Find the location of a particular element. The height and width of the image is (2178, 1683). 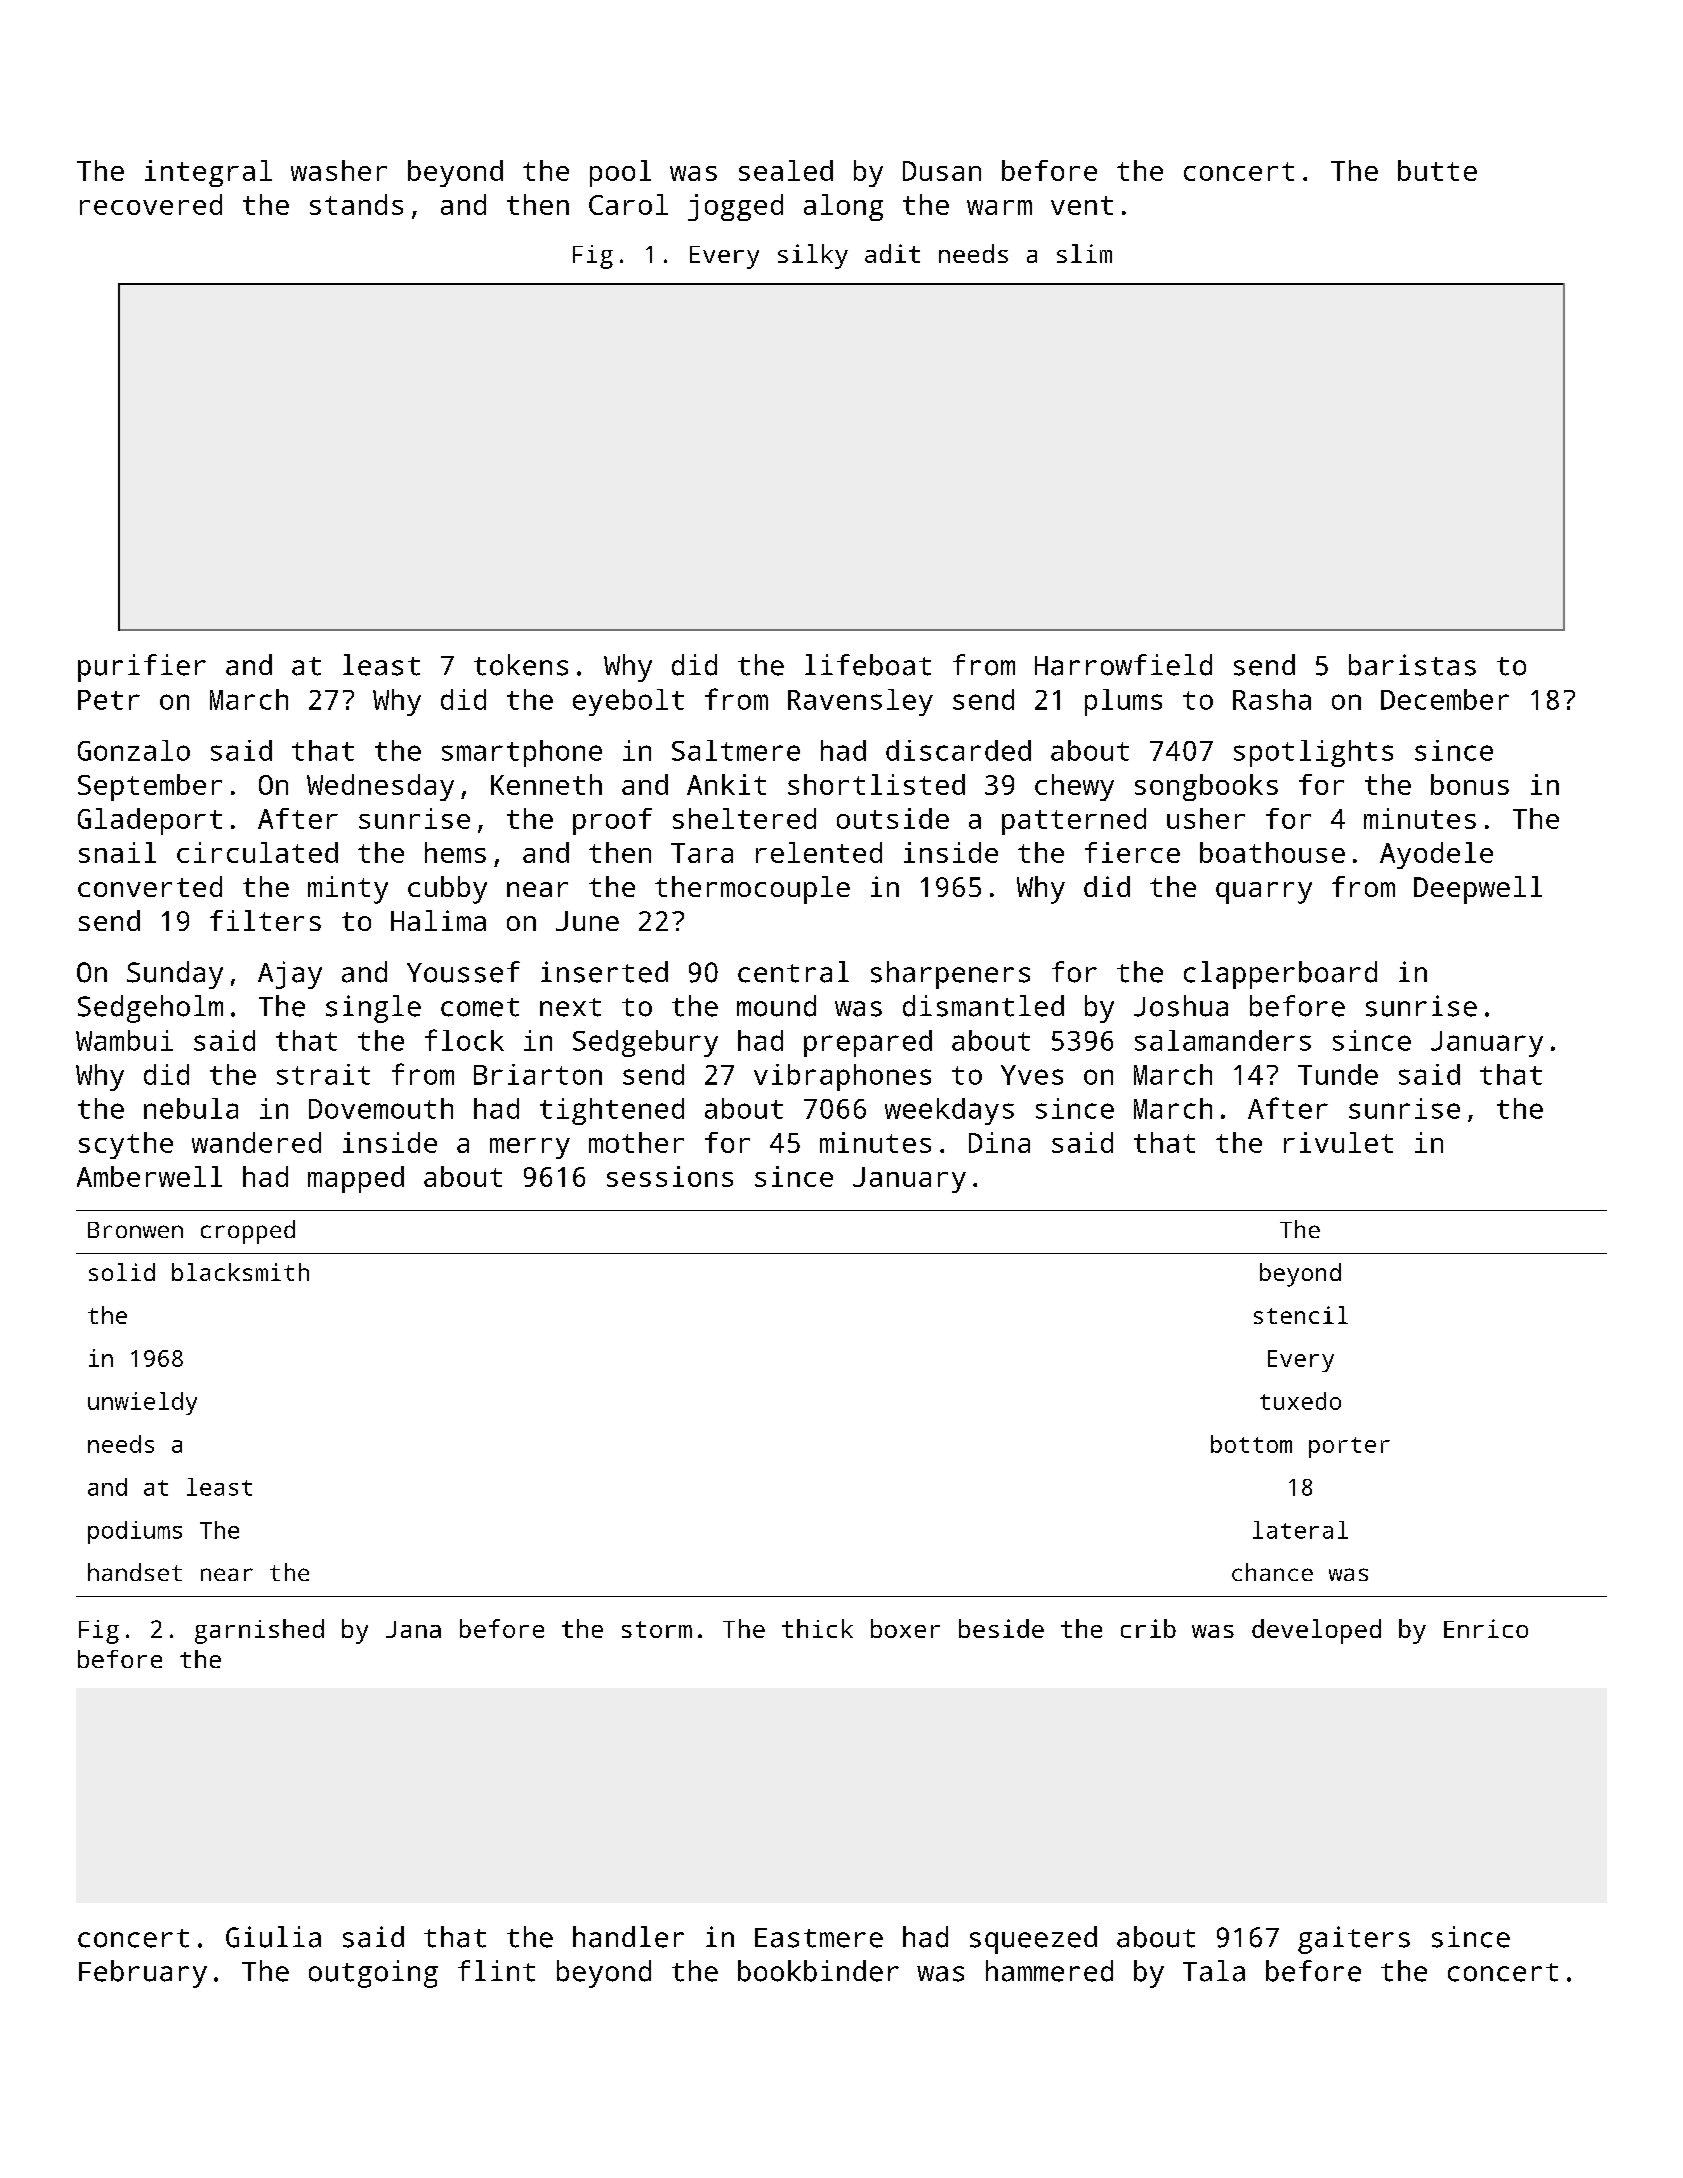

tuxedo is located at coordinates (1300, 1401).
